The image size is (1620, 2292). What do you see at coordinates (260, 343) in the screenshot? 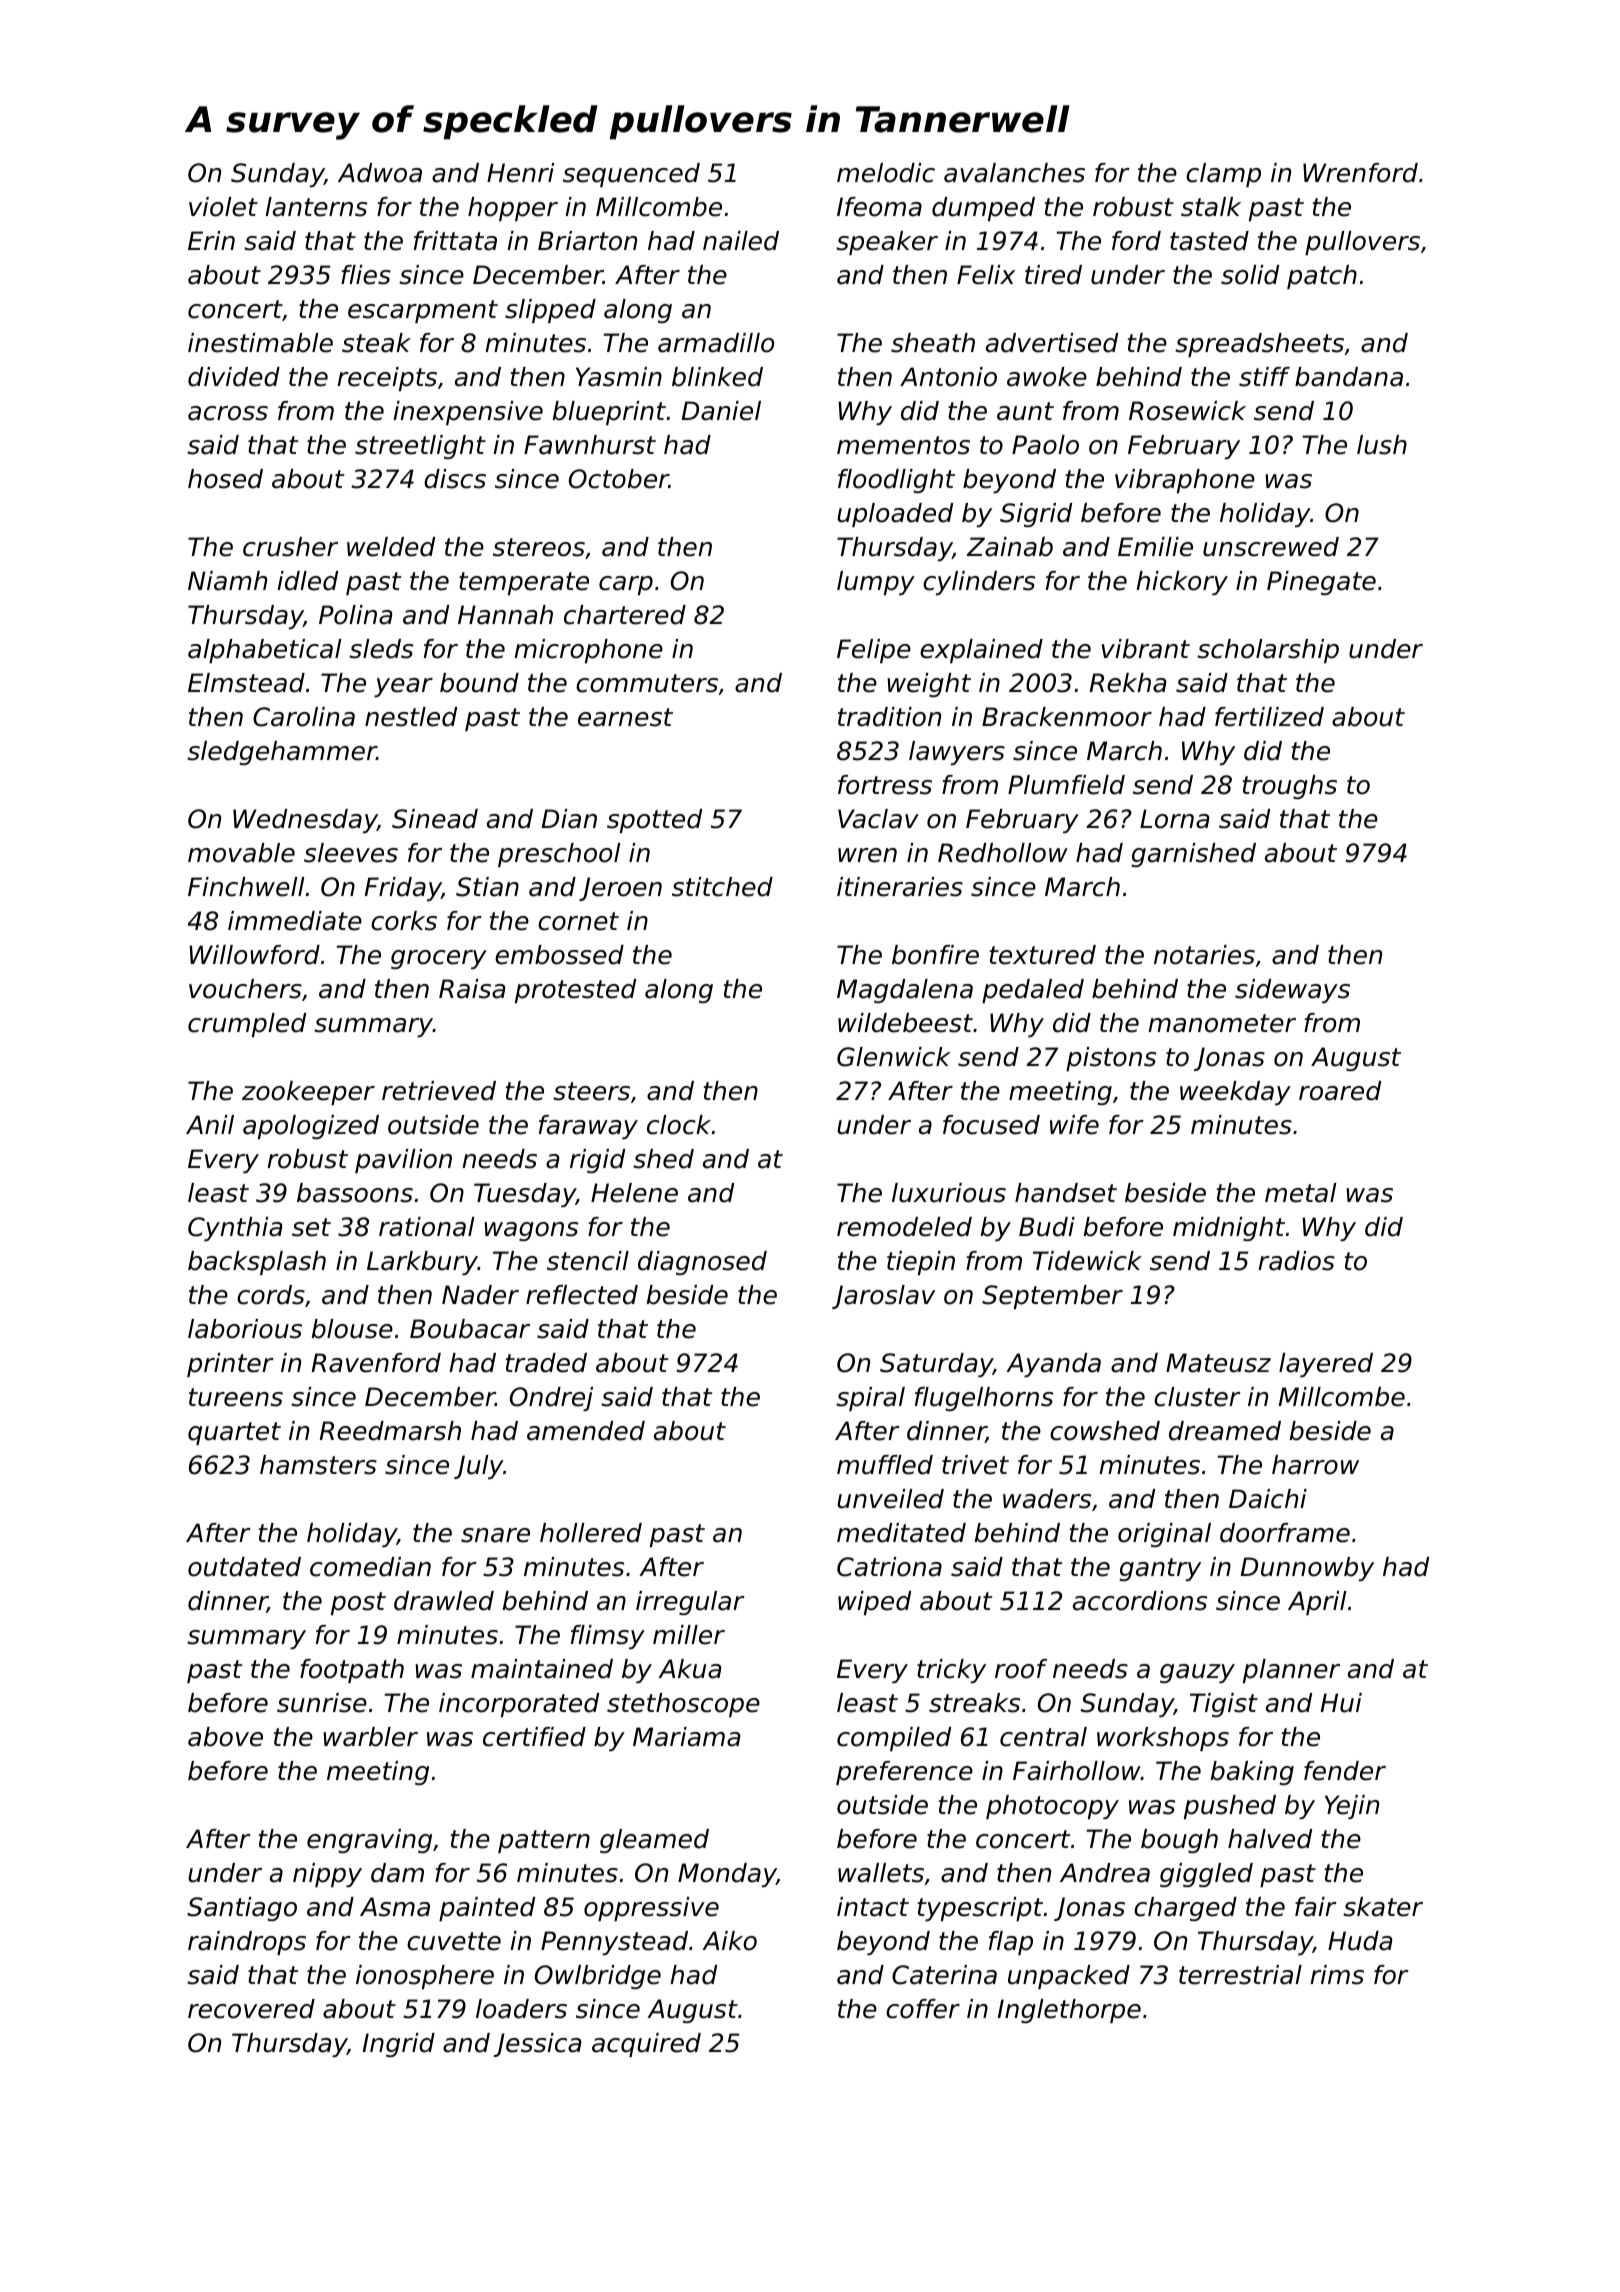
I see `inestimable` at bounding box center [260, 343].
